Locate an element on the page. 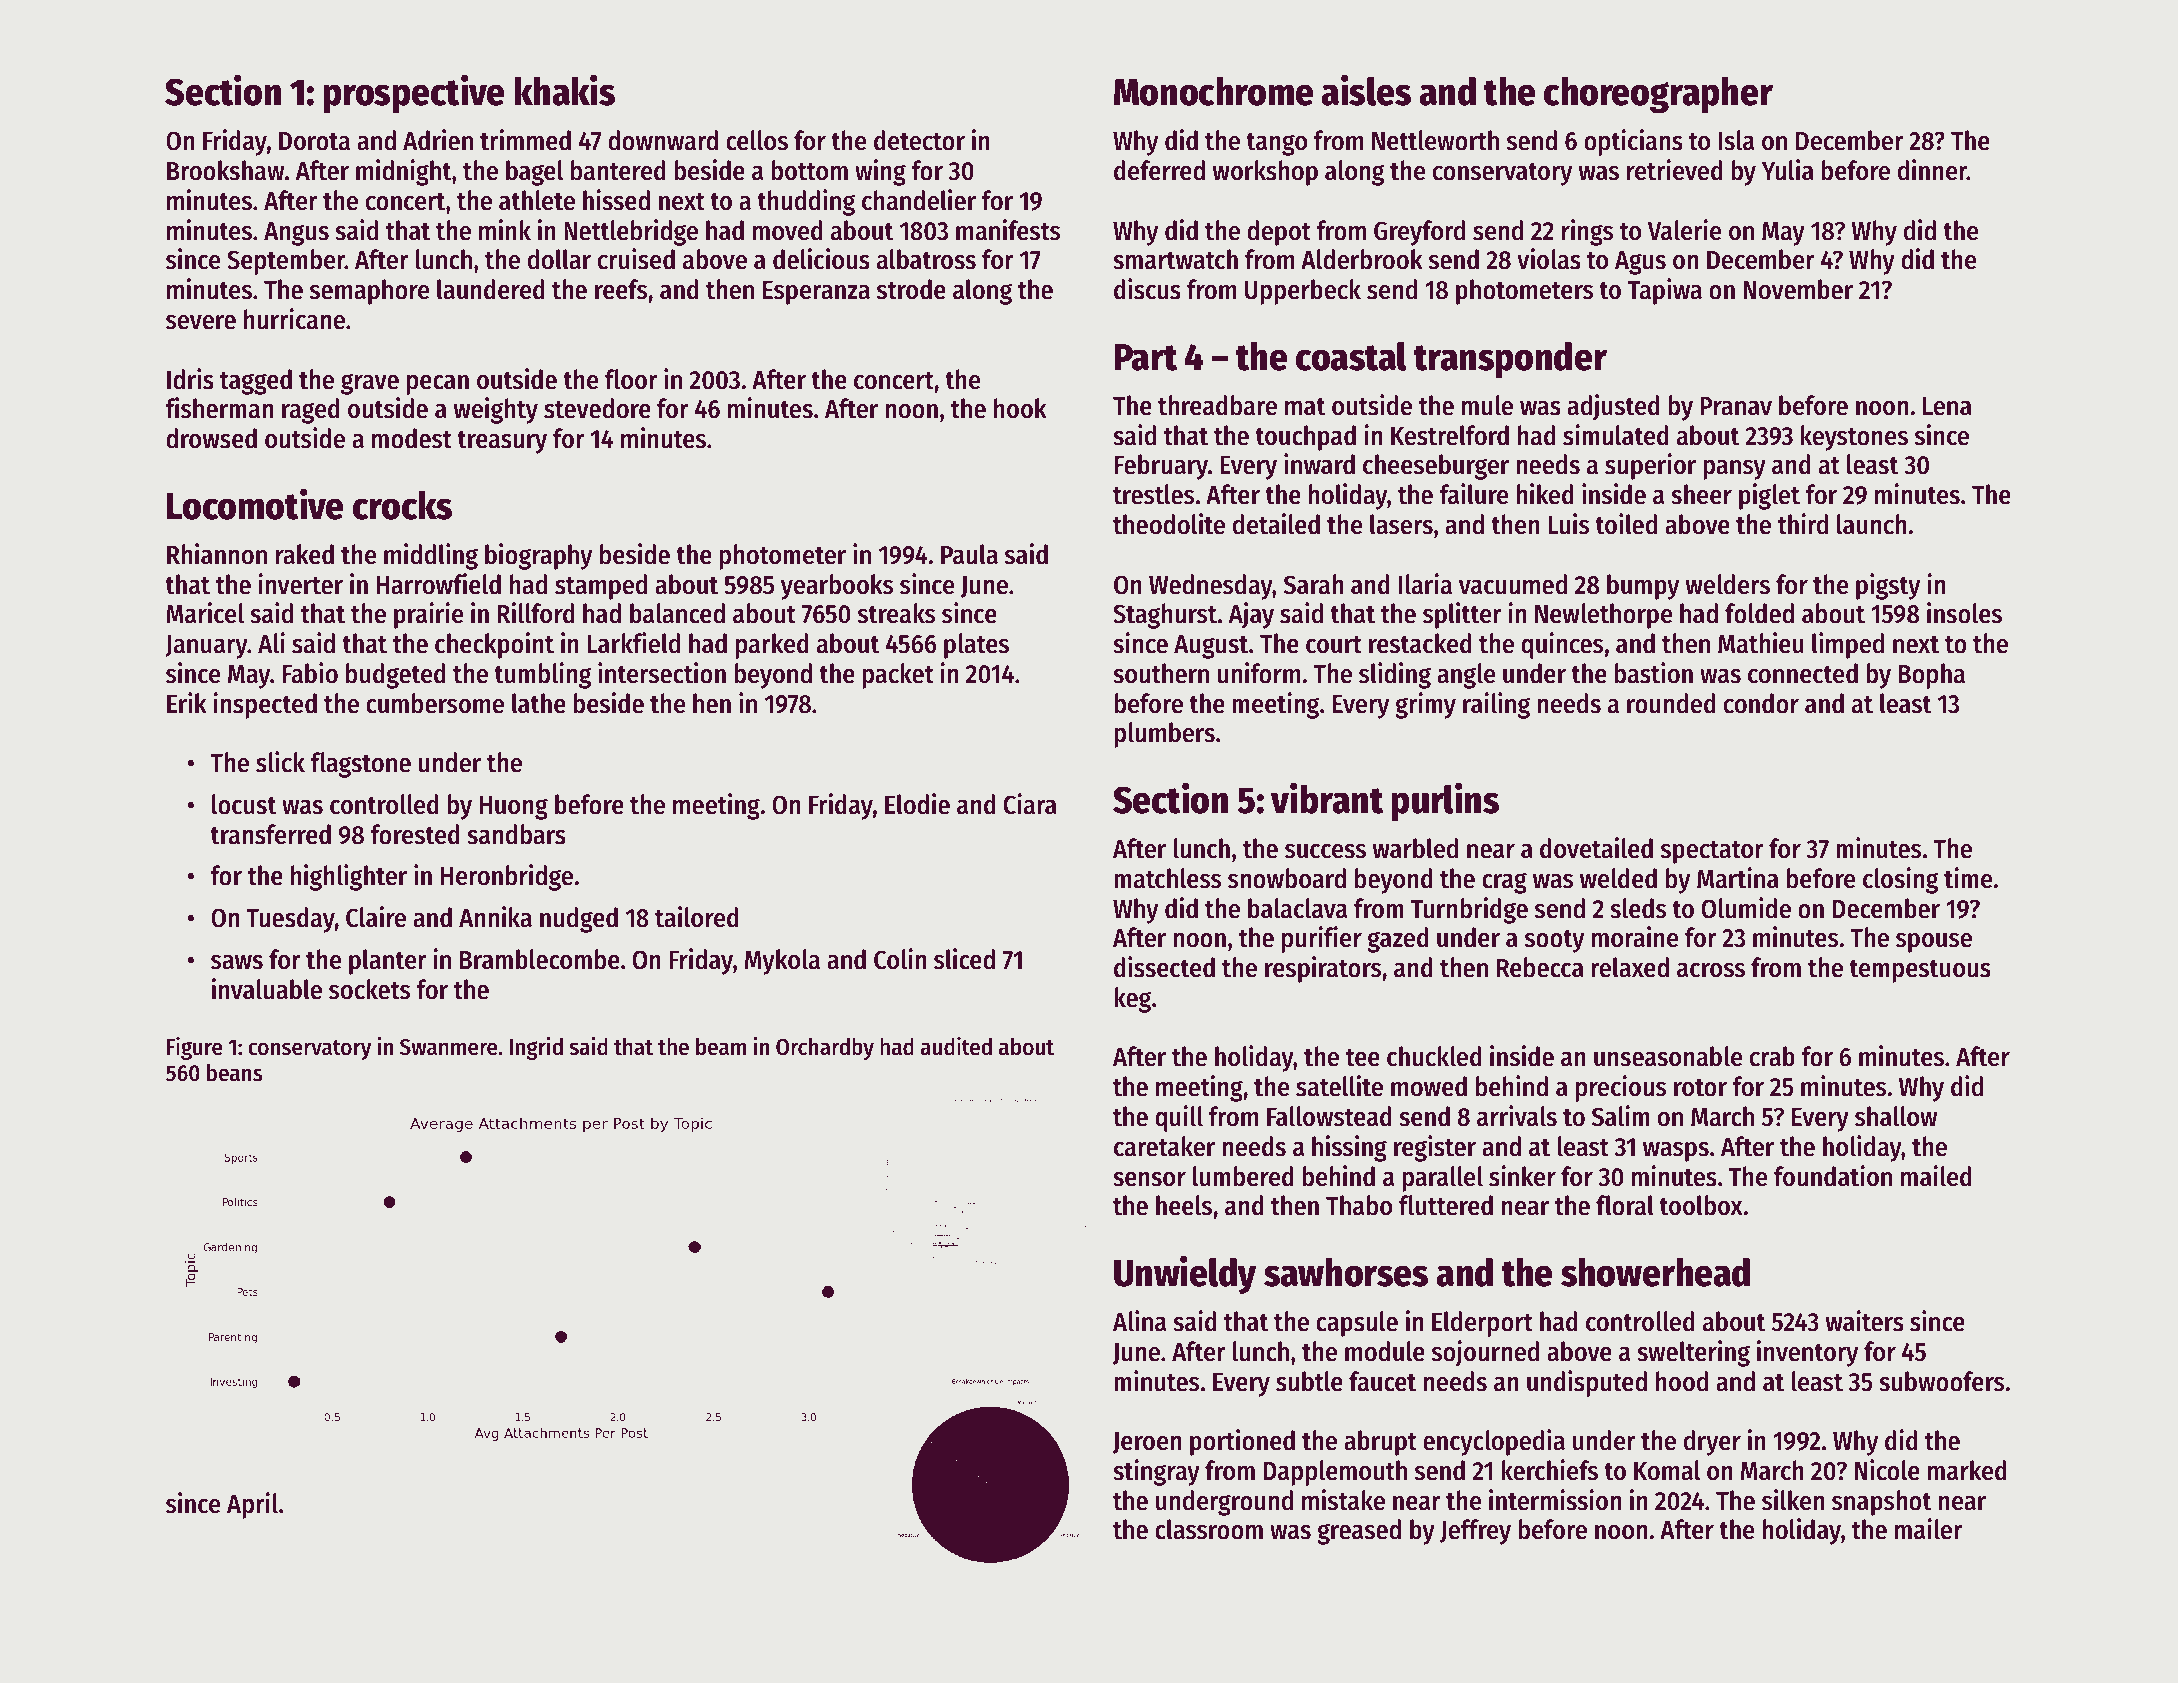  sensor is located at coordinates (1149, 1179).
